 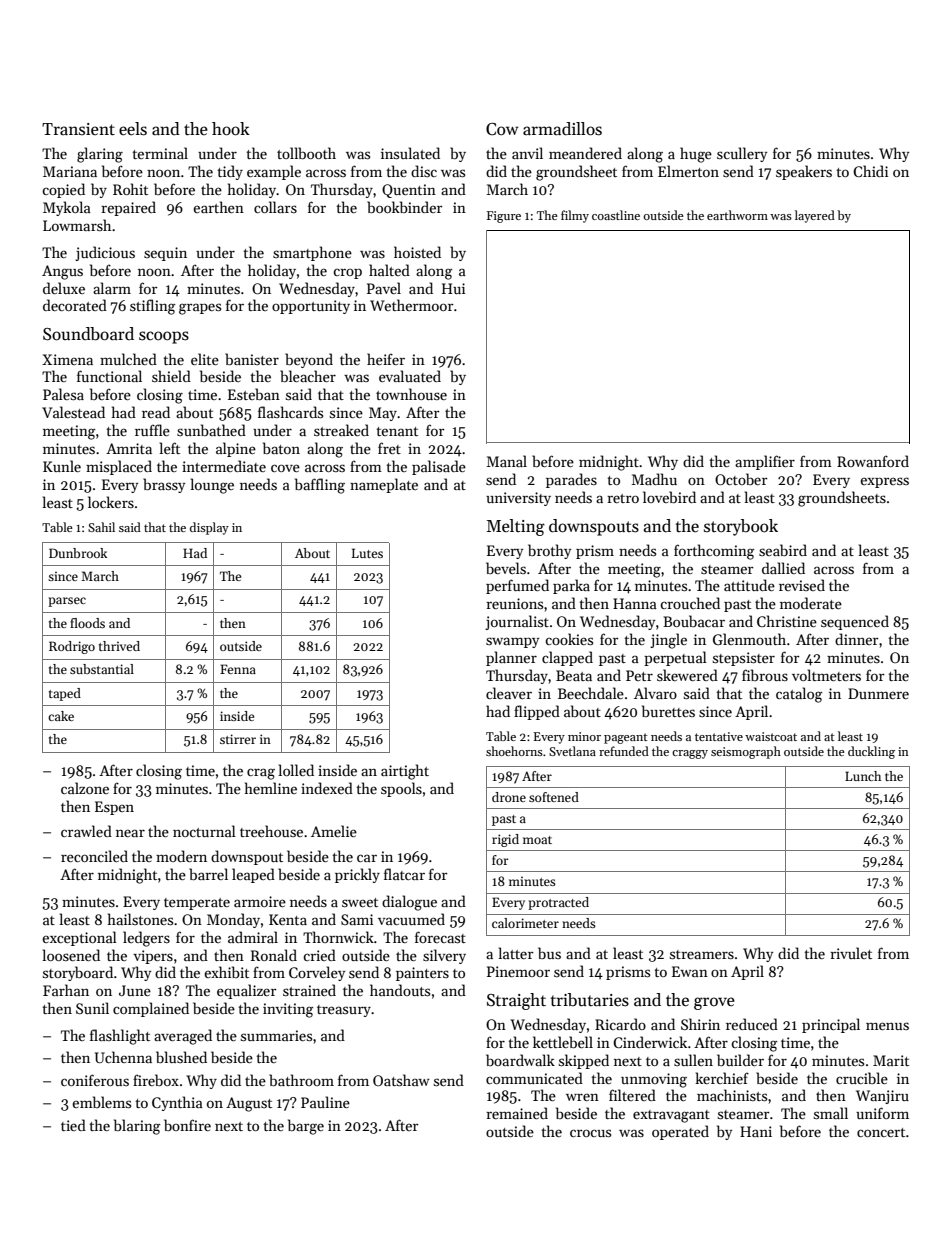 What do you see at coordinates (384, 485) in the screenshot?
I see `nameplate` at bounding box center [384, 485].
